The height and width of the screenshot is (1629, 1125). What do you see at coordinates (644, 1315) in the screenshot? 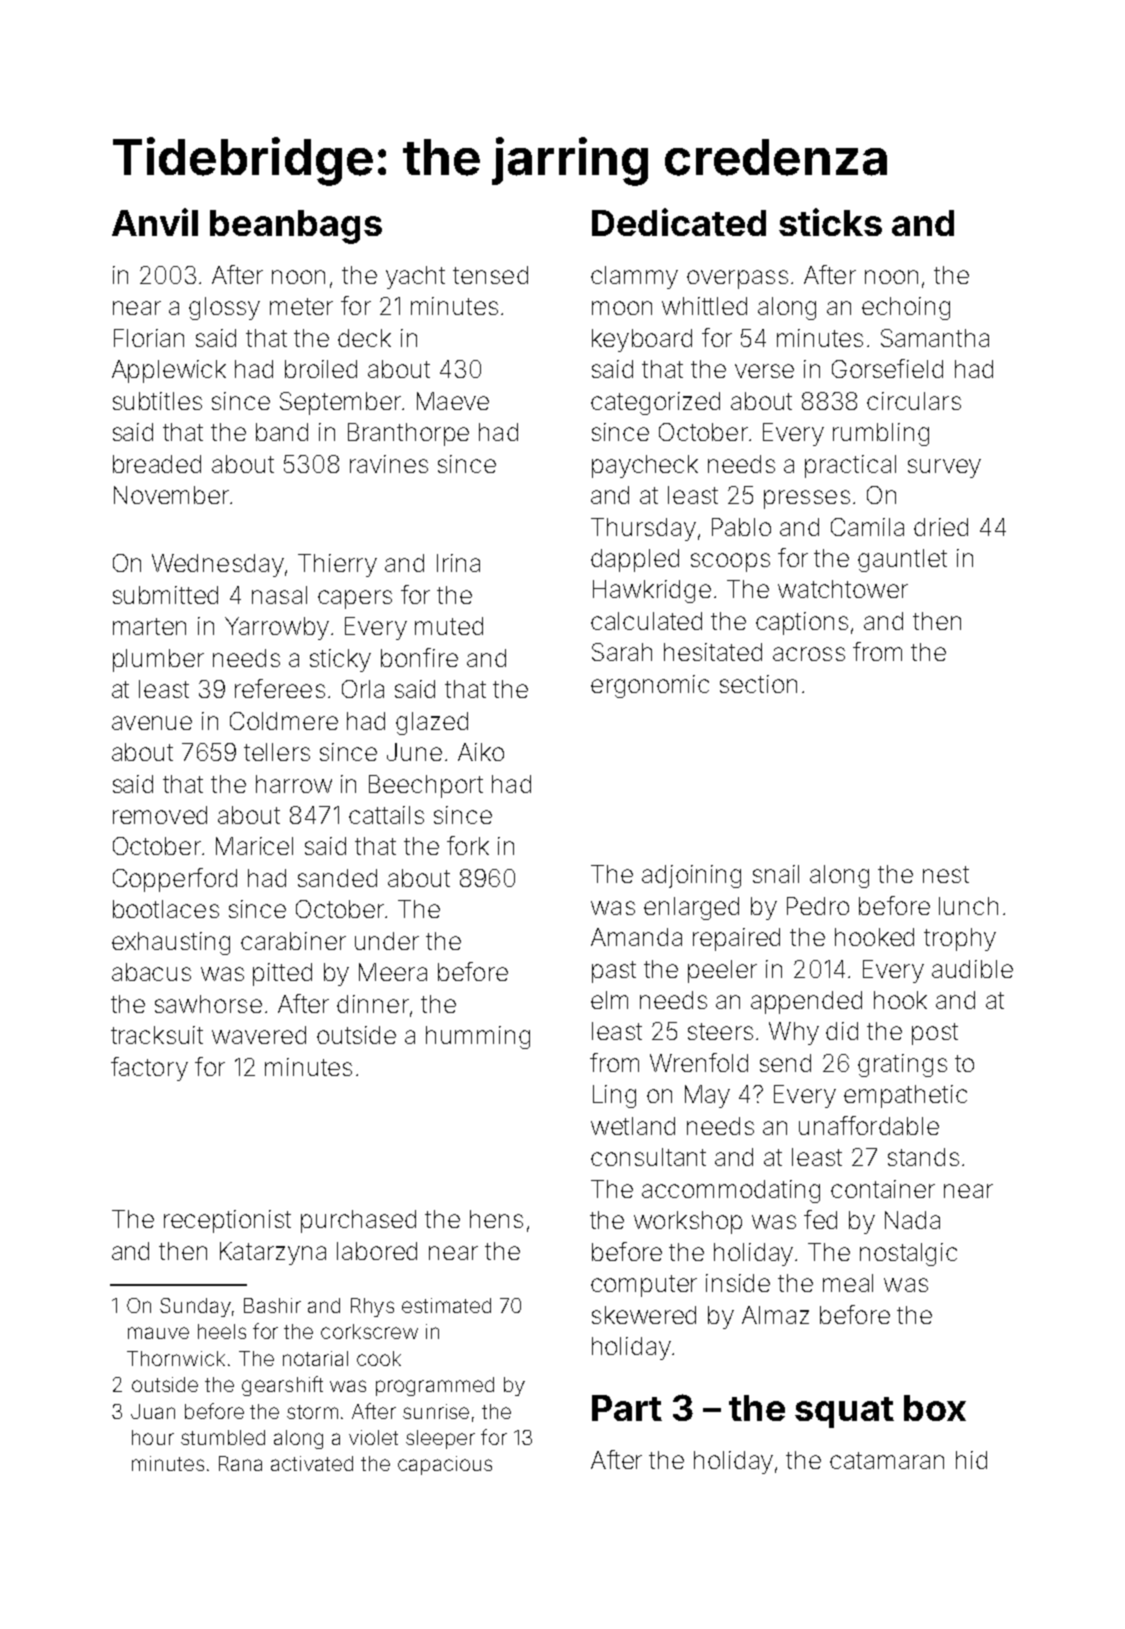
I see `skewered` at bounding box center [644, 1315].
